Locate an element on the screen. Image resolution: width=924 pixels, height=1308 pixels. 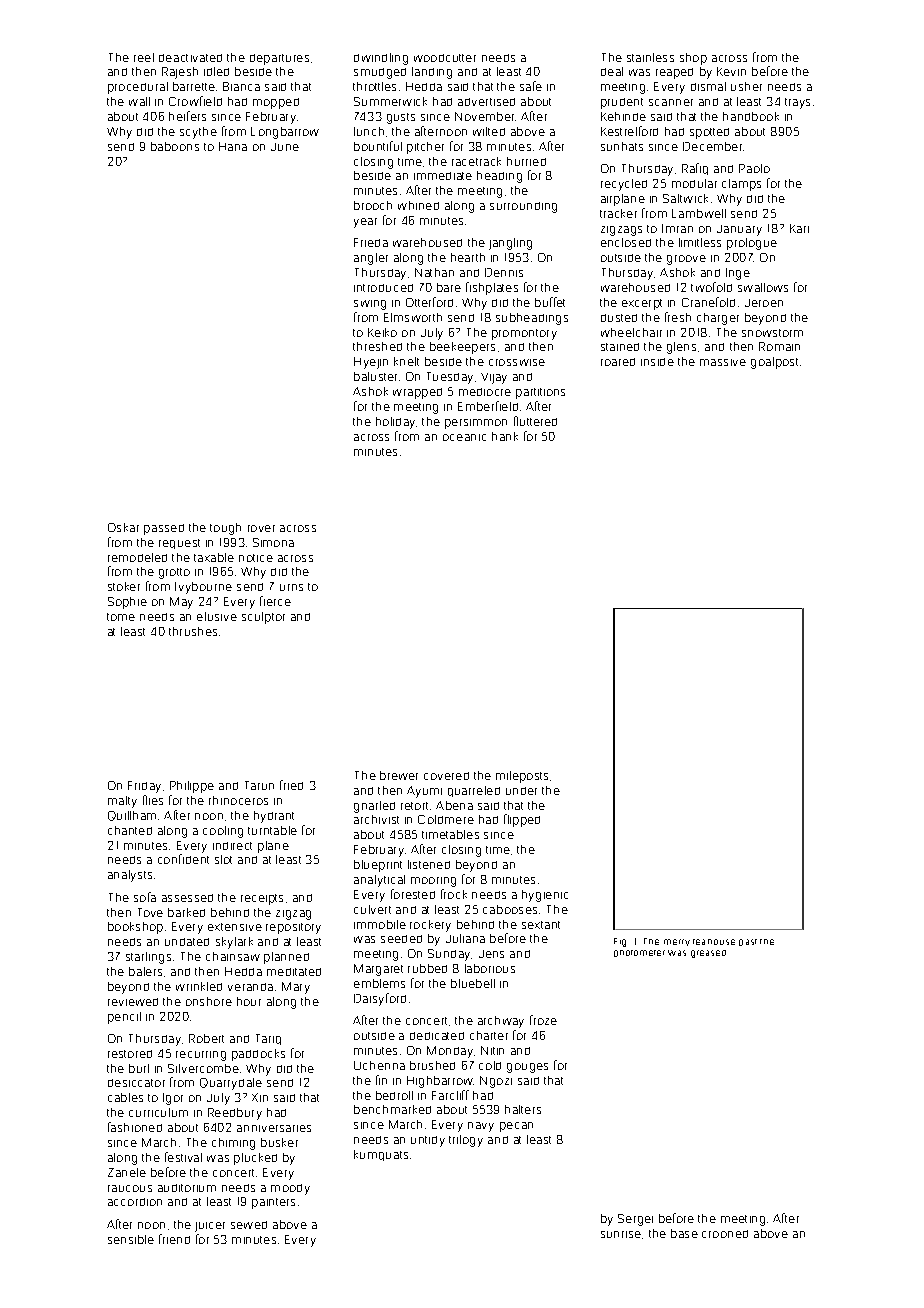
trilogy is located at coordinates (466, 1141).
